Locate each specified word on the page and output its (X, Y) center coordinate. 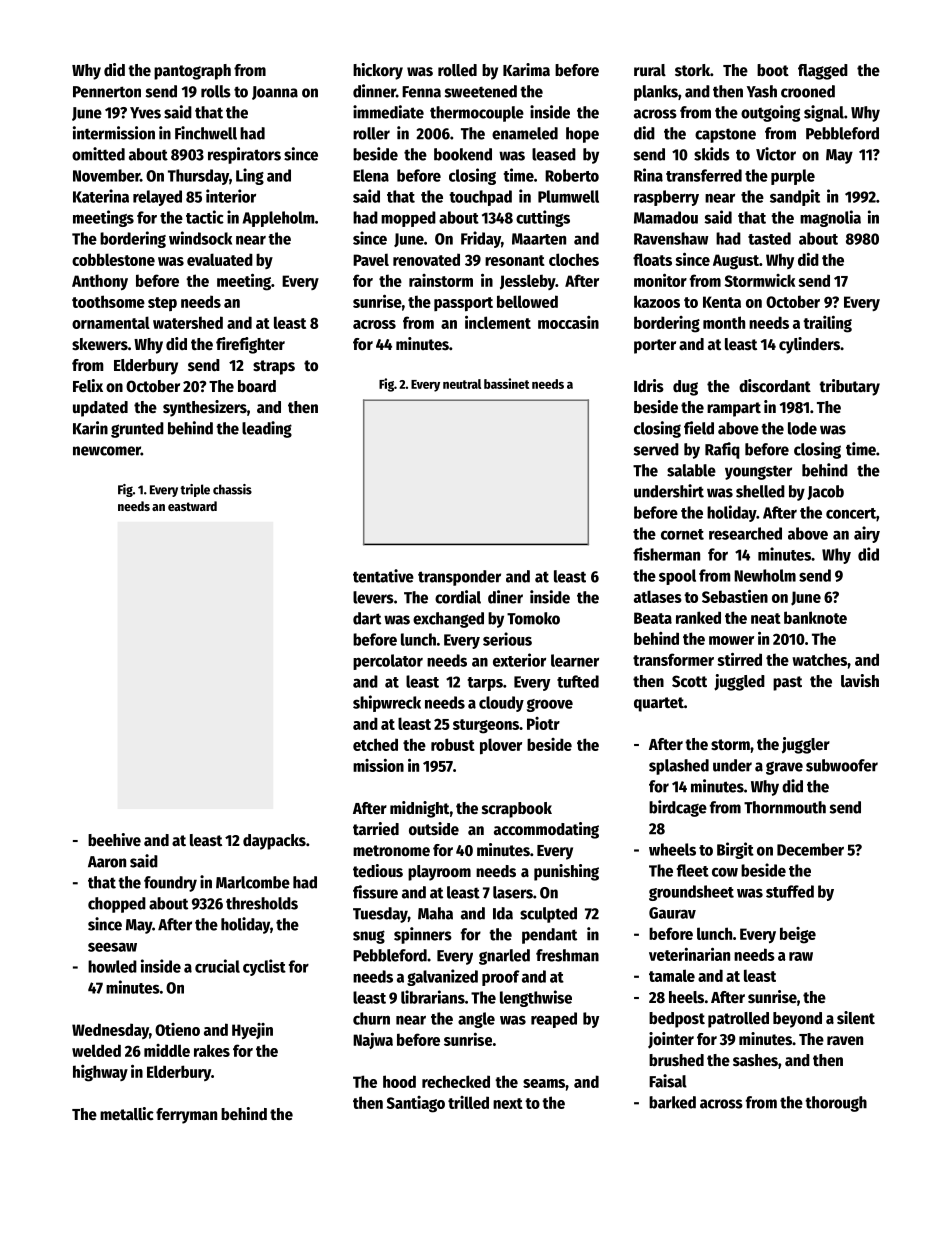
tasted (769, 238)
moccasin (568, 322)
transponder (459, 578)
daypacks (274, 842)
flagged (823, 72)
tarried (376, 829)
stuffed (790, 891)
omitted (98, 154)
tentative (383, 576)
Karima (526, 69)
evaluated (220, 259)
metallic (127, 1114)
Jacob (825, 492)
